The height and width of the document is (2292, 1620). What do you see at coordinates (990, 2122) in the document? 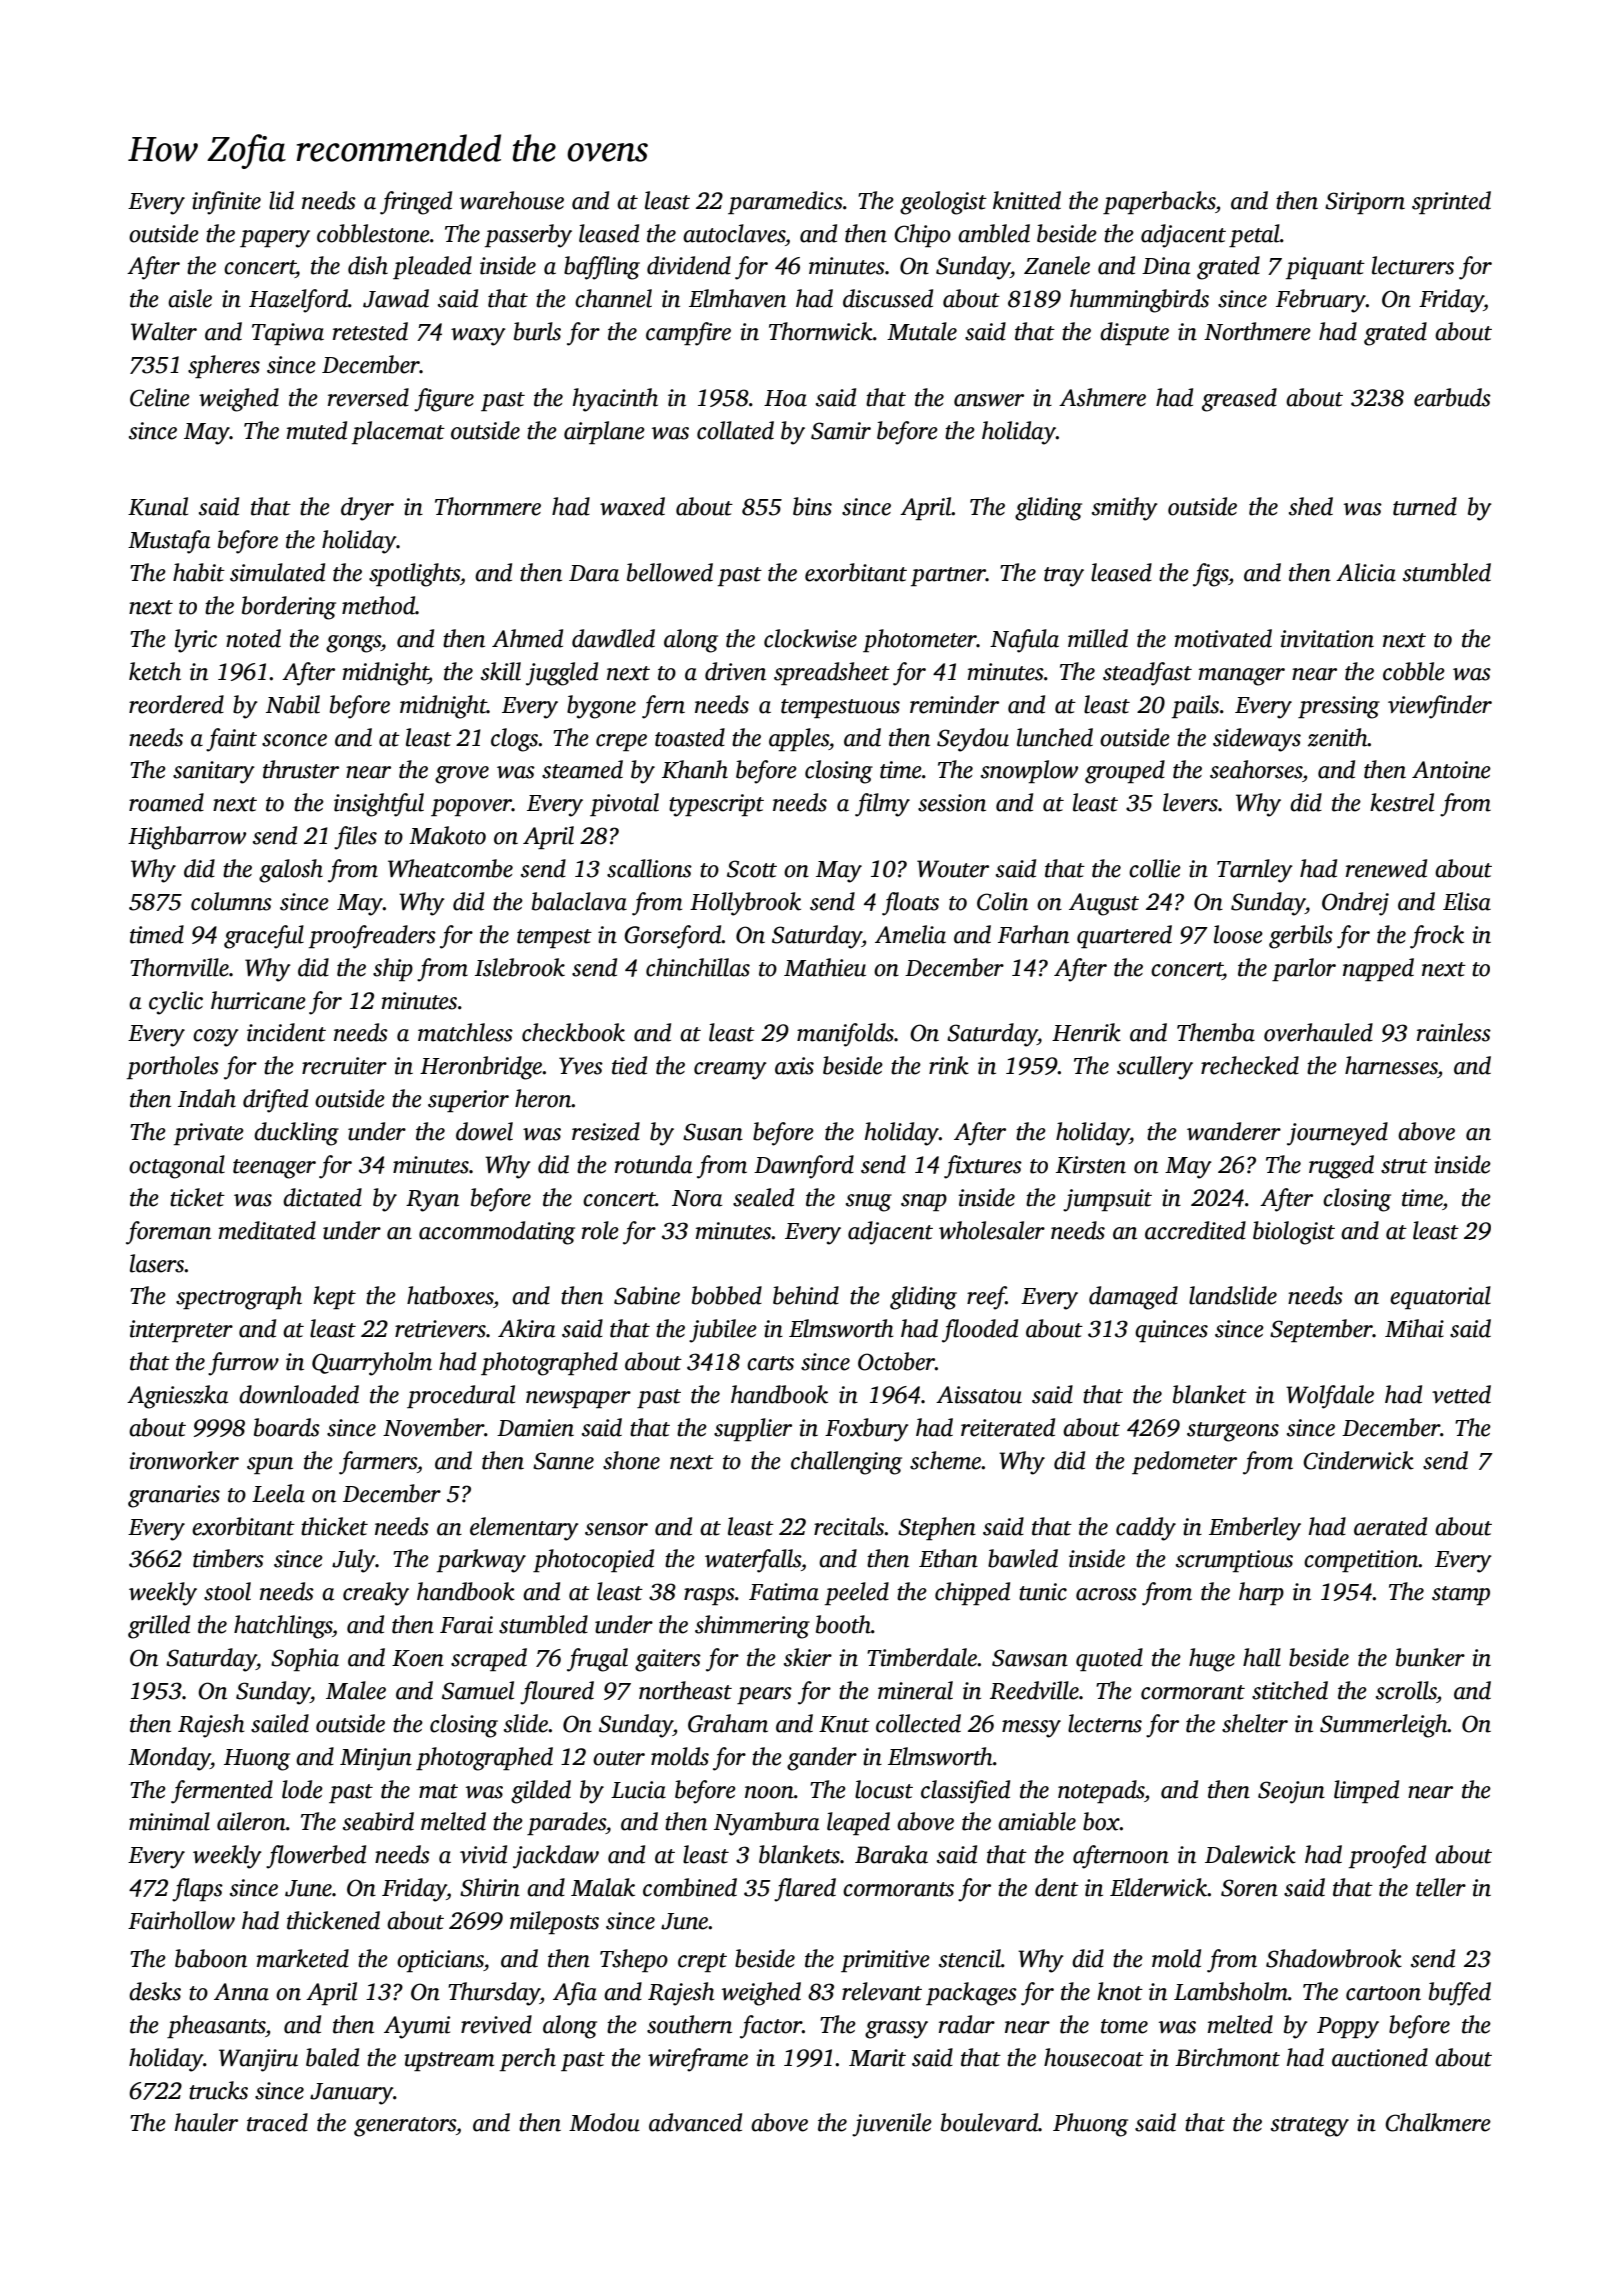
I see `boulevard` at bounding box center [990, 2122].
